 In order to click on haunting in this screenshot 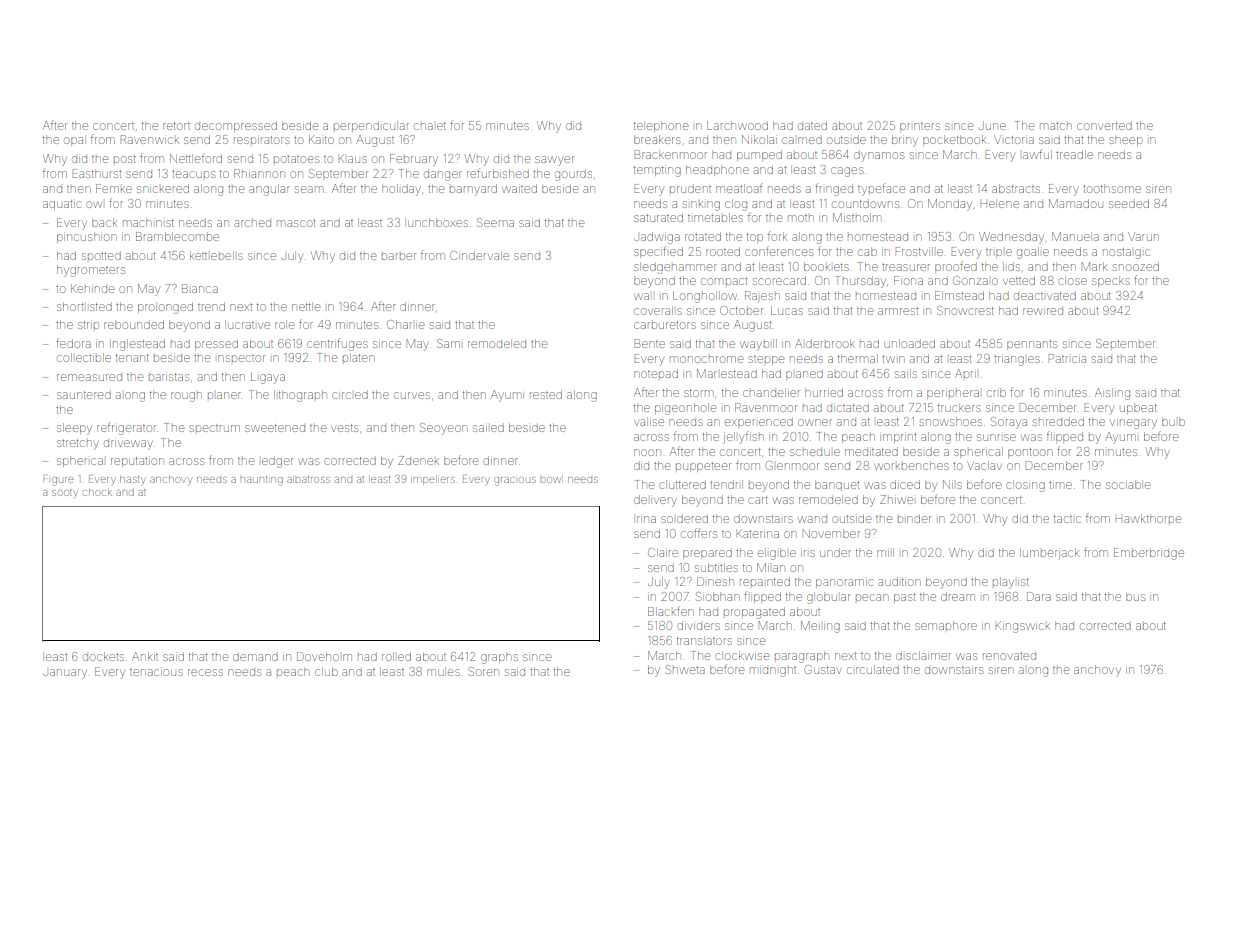, I will do `click(262, 481)`.
